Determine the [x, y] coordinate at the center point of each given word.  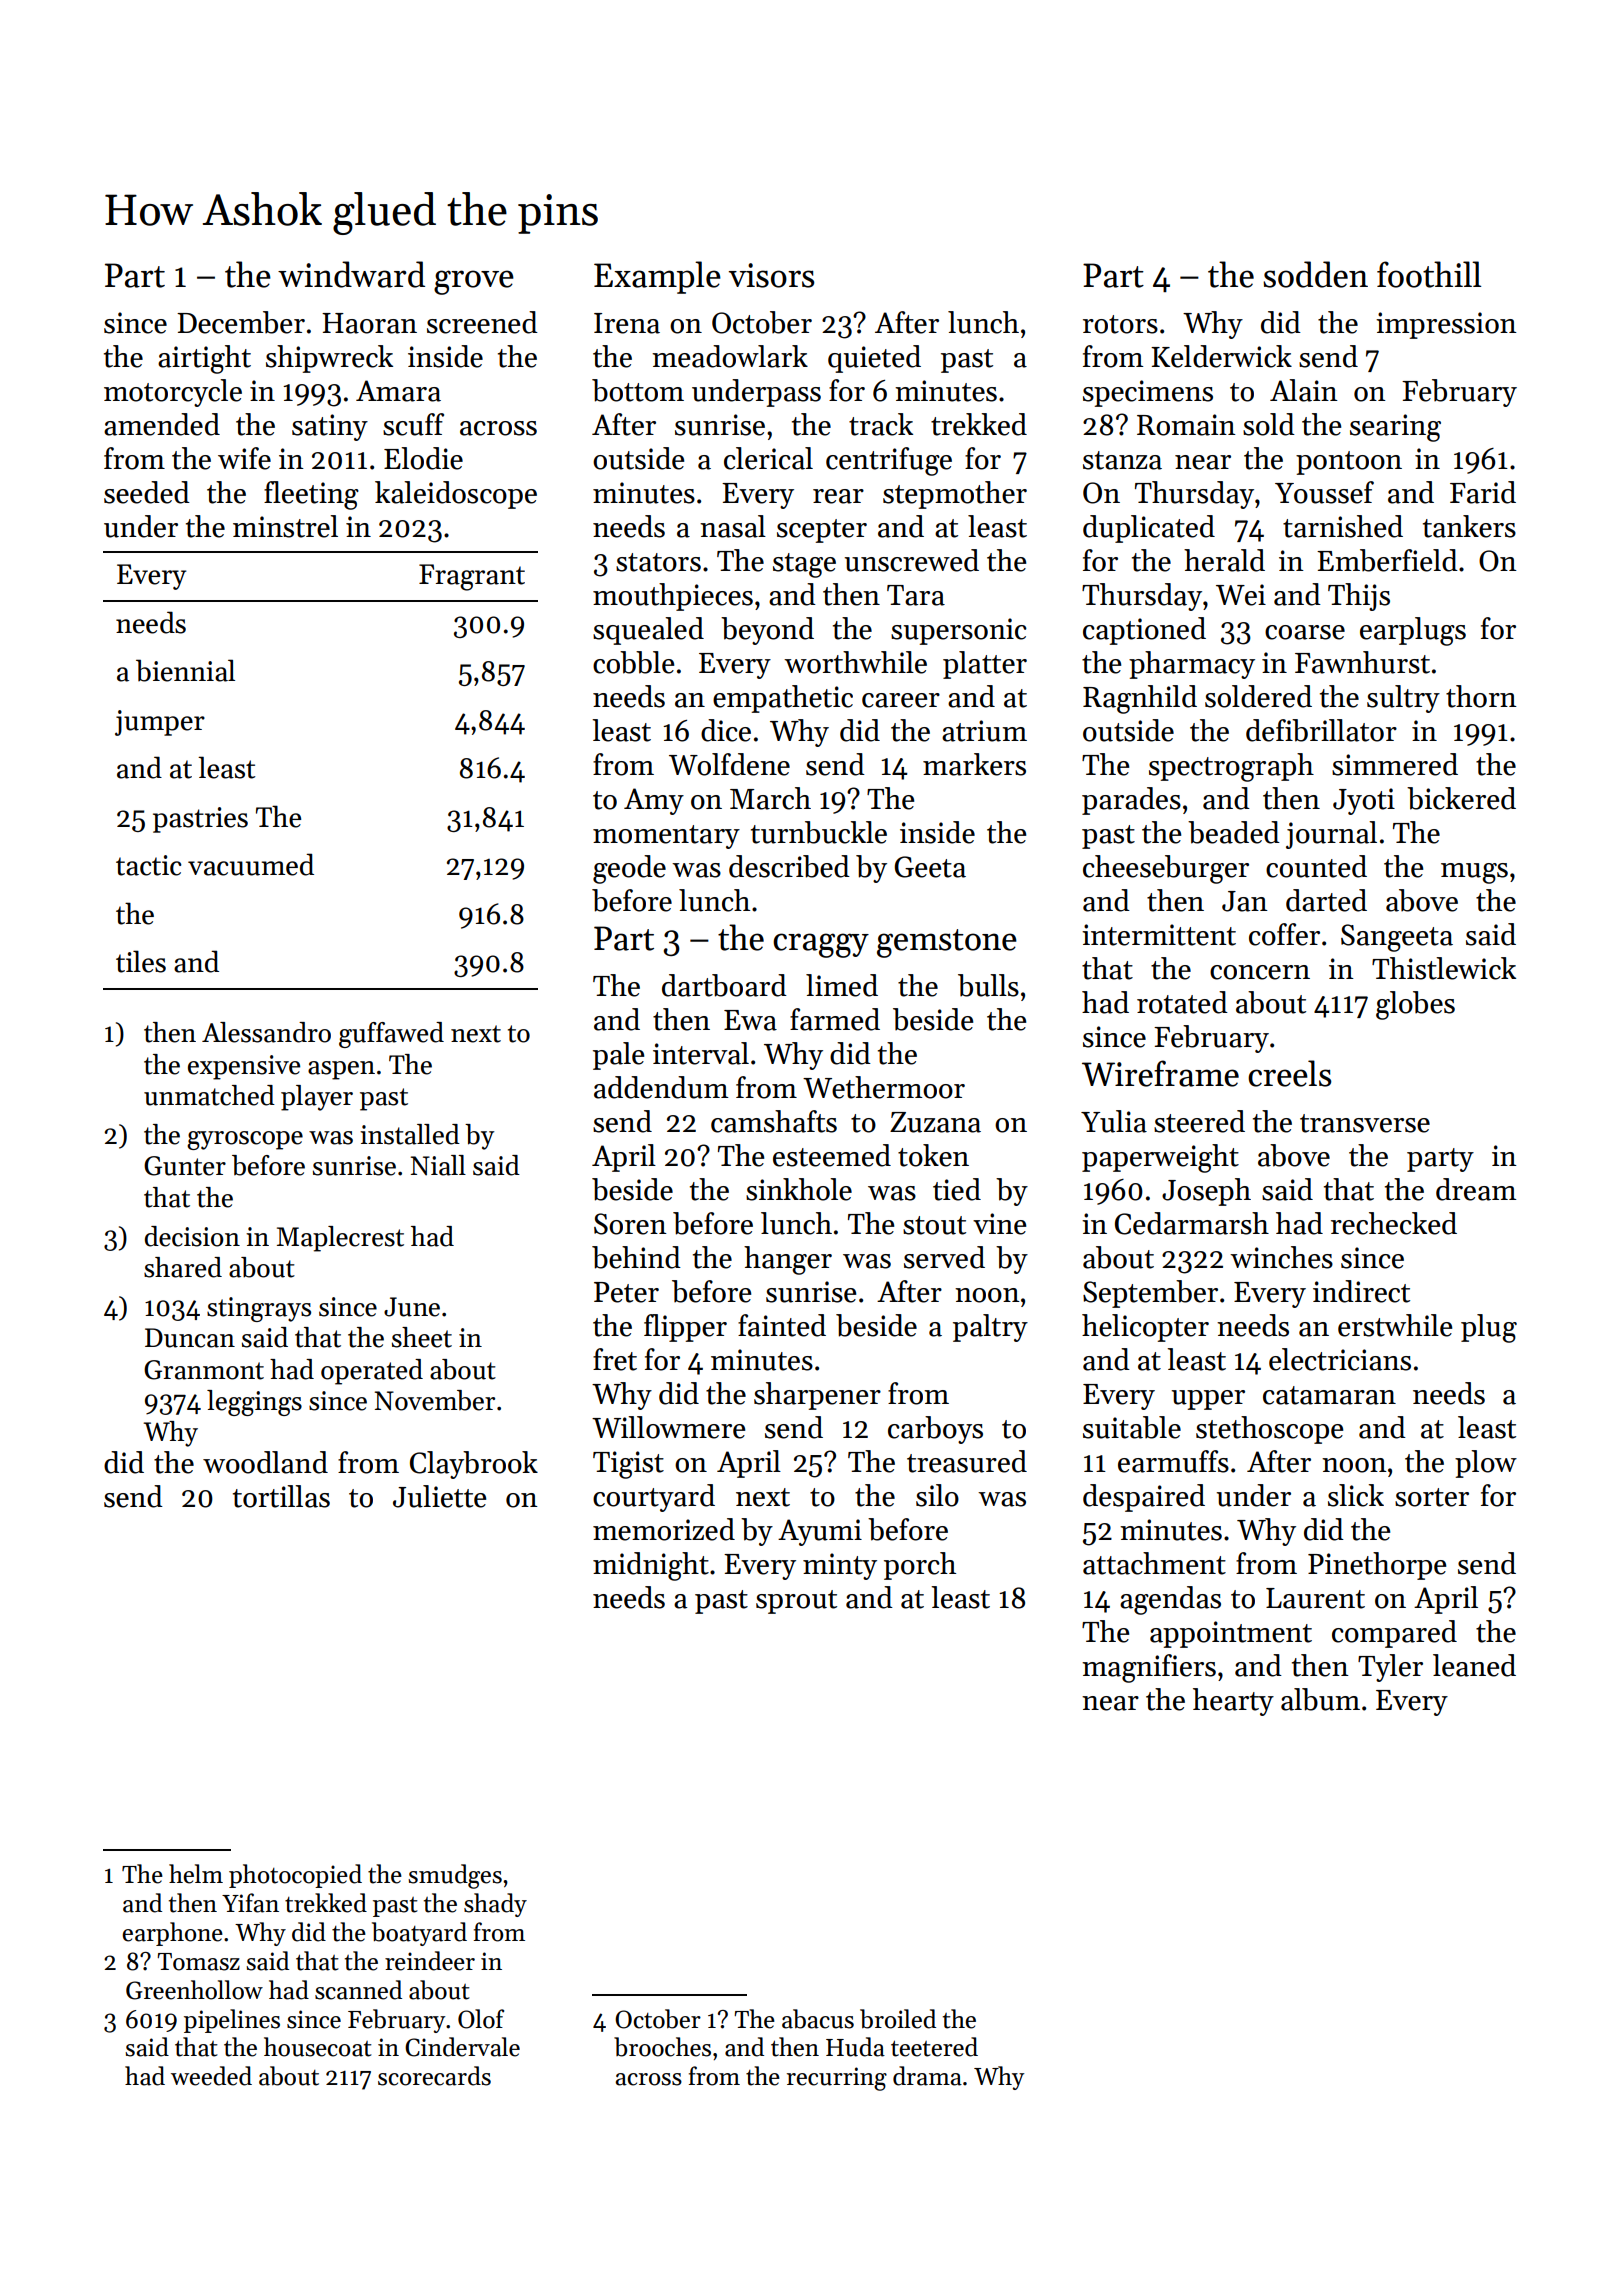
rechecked [1394, 1223]
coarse [1305, 632]
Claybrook [474, 1465]
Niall [438, 1165]
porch [920, 1566]
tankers [1469, 526]
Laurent [1315, 1598]
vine [999, 1224]
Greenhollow [194, 1990]
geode [629, 869]
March [770, 798]
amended [162, 424]
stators [658, 562]
